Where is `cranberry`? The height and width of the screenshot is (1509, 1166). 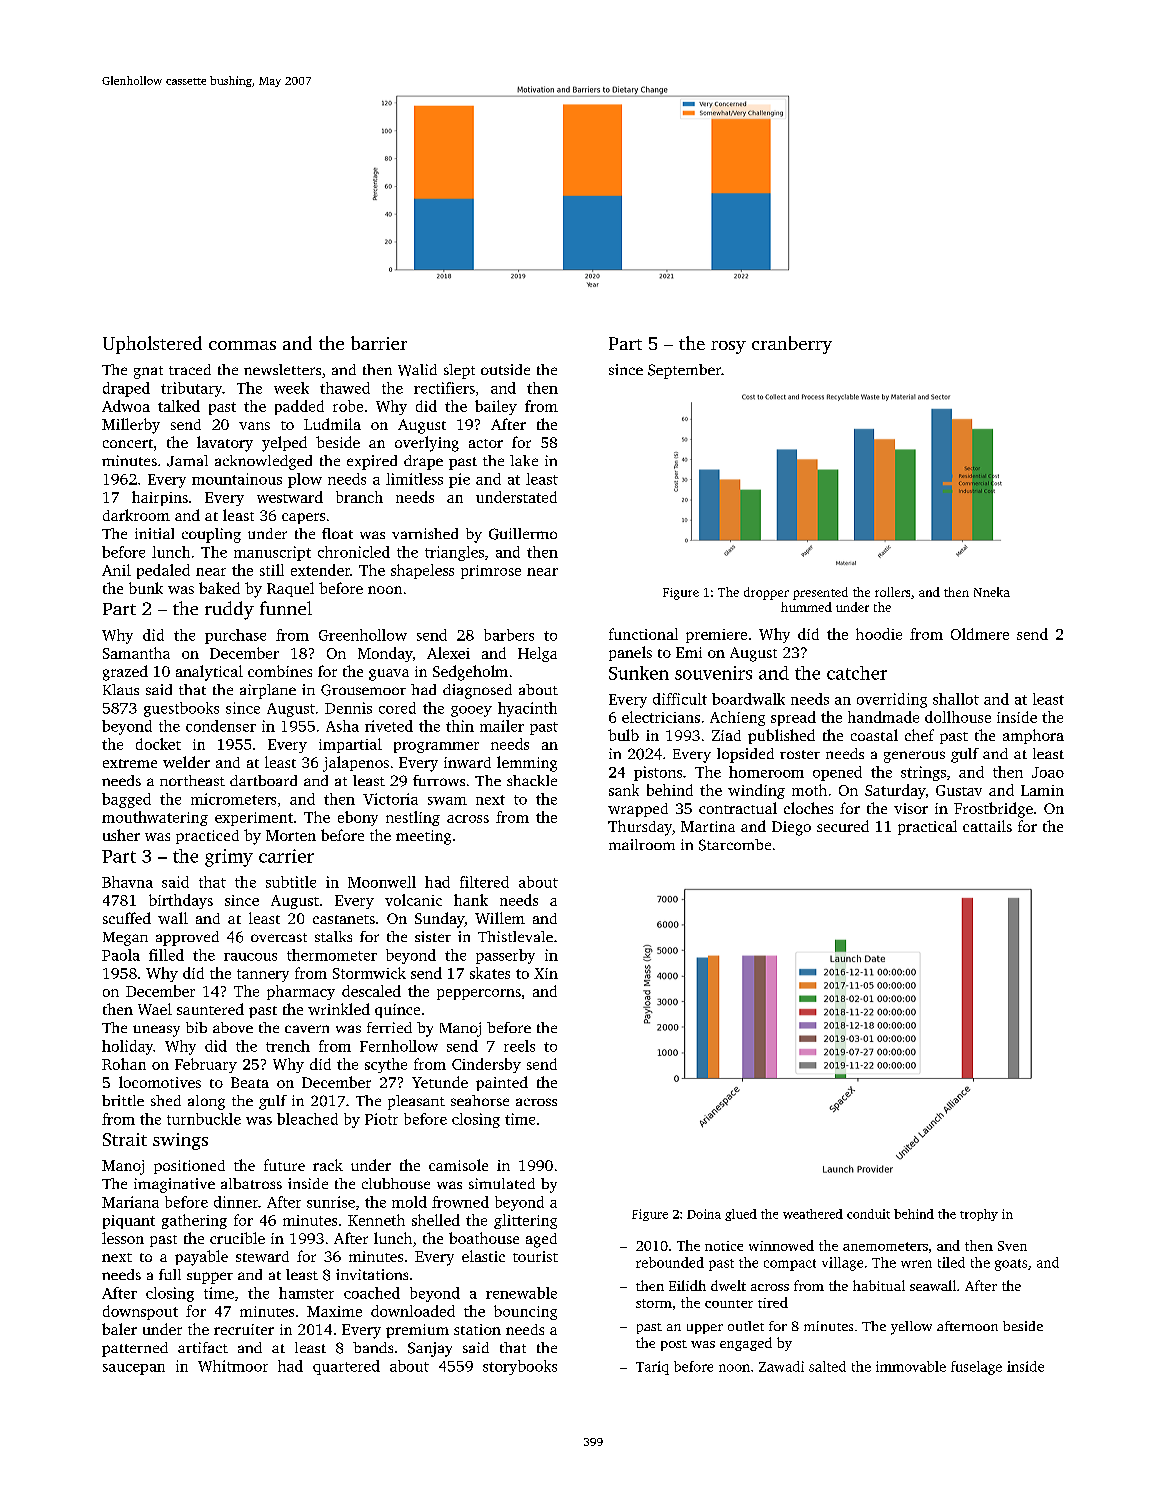 cranberry is located at coordinates (792, 345).
